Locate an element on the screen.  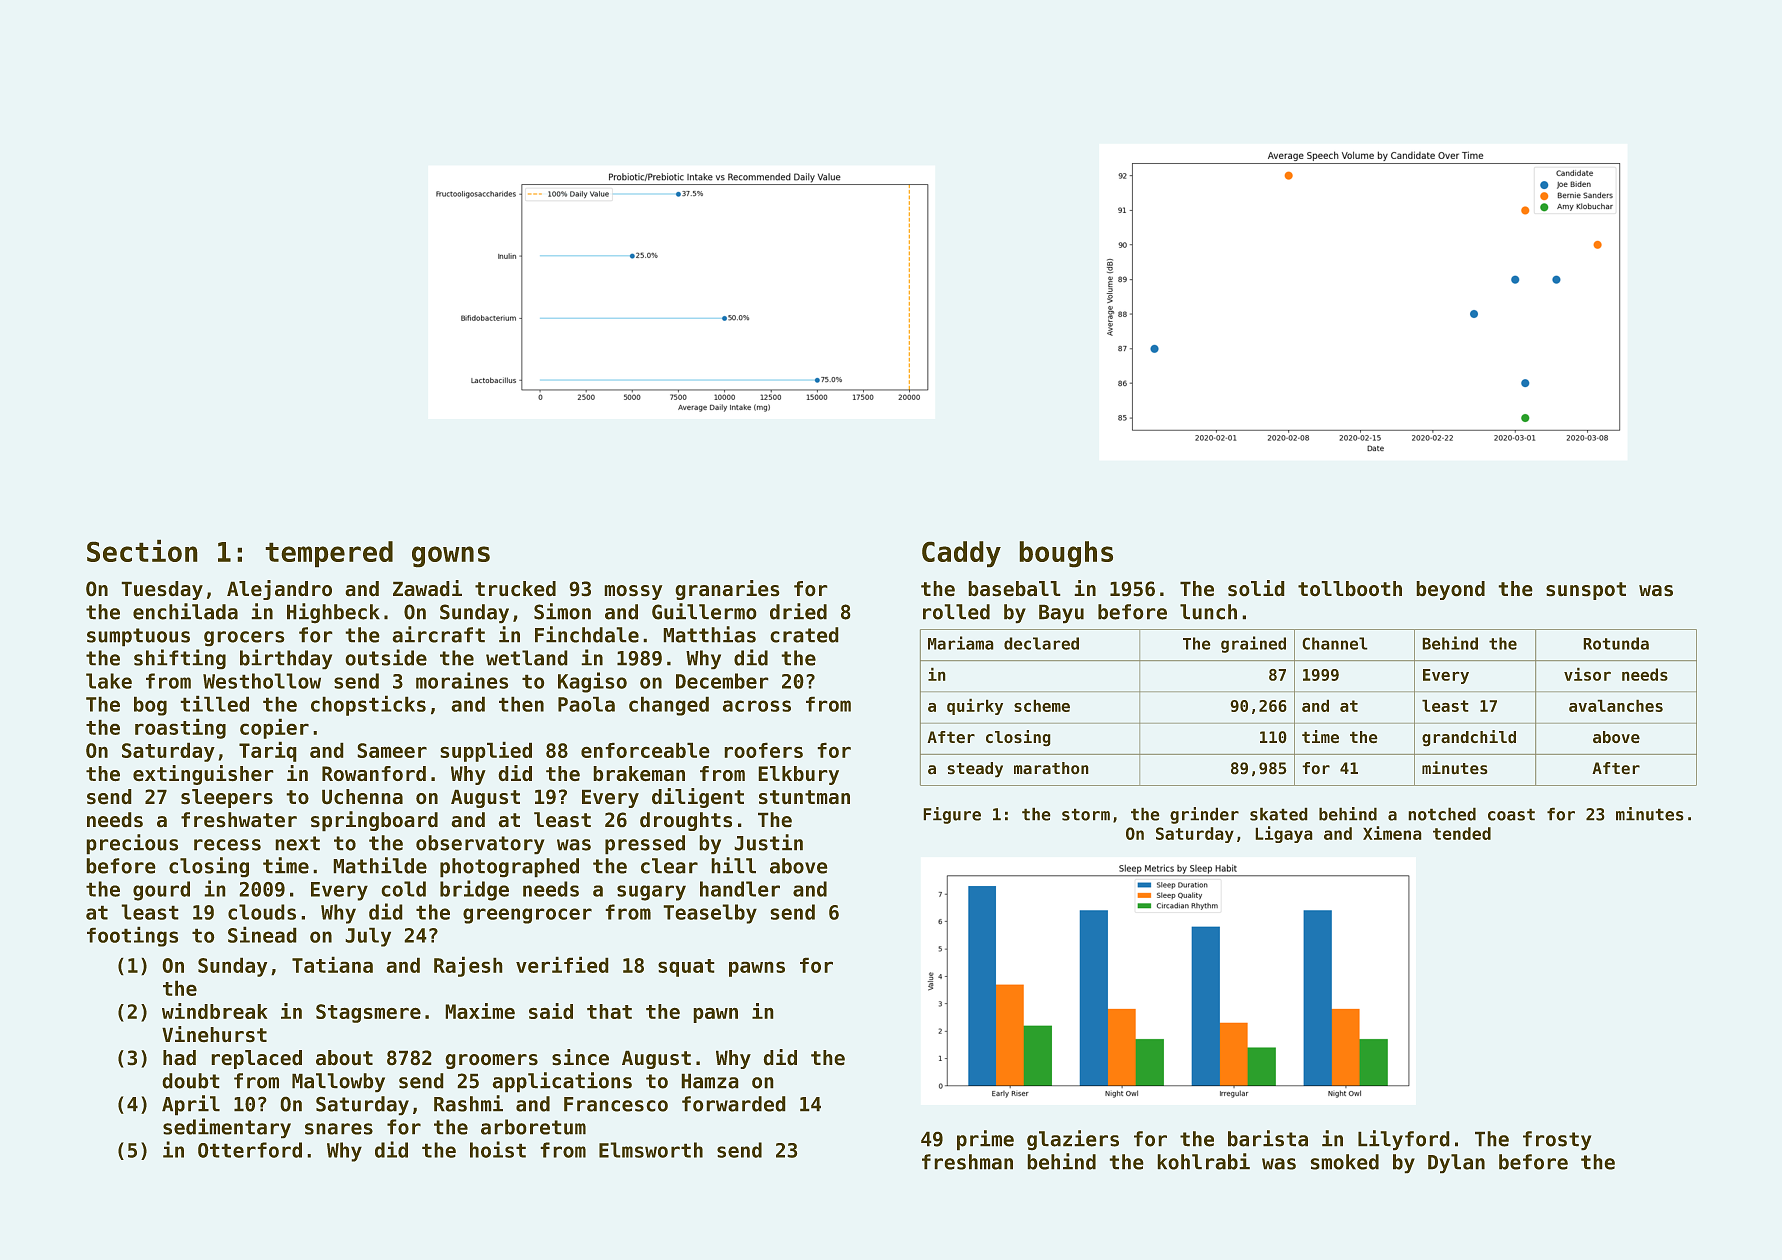
Westhollow is located at coordinates (262, 681).
